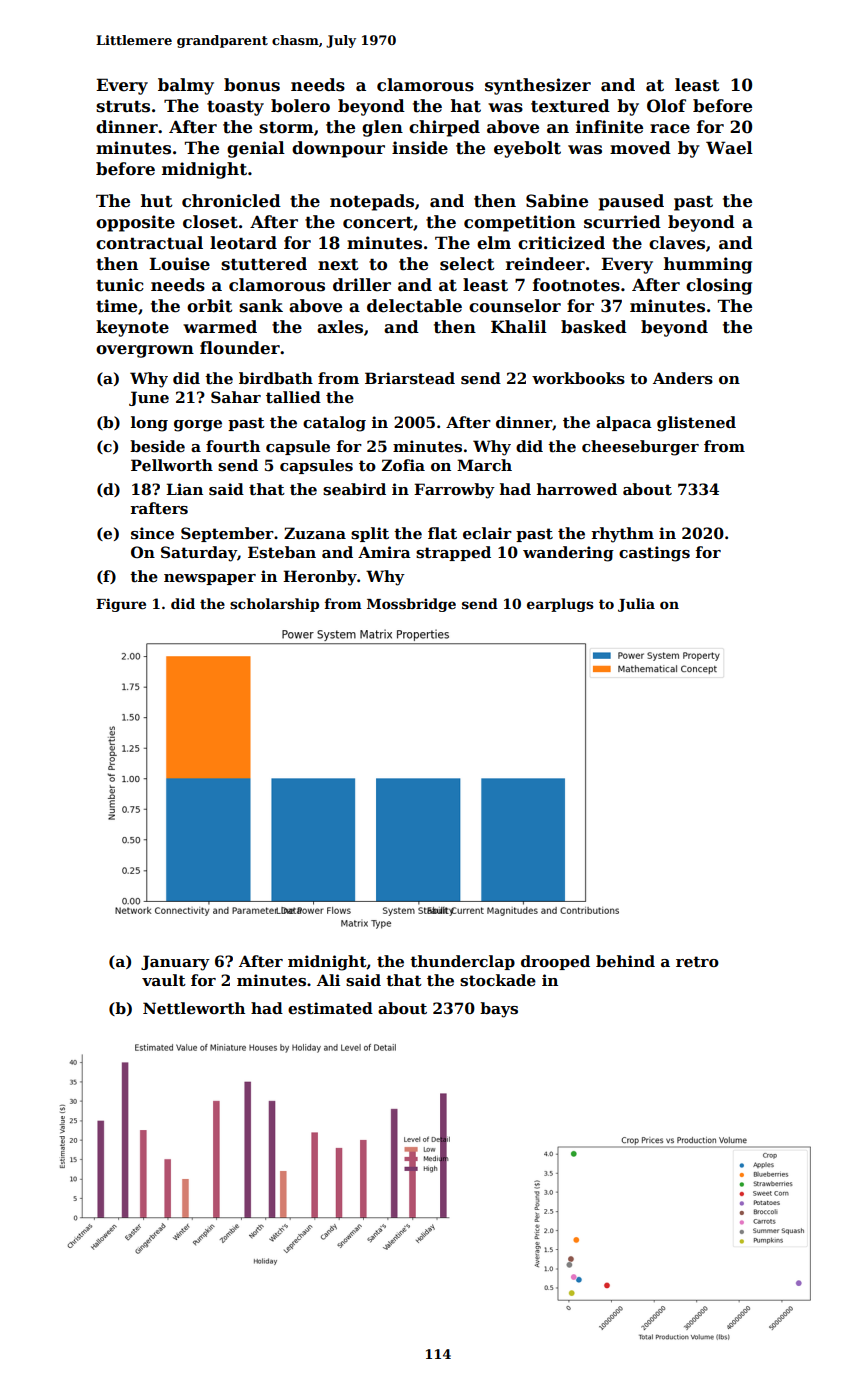 The height and width of the page is (1400, 849). I want to click on closing, so click(719, 286).
